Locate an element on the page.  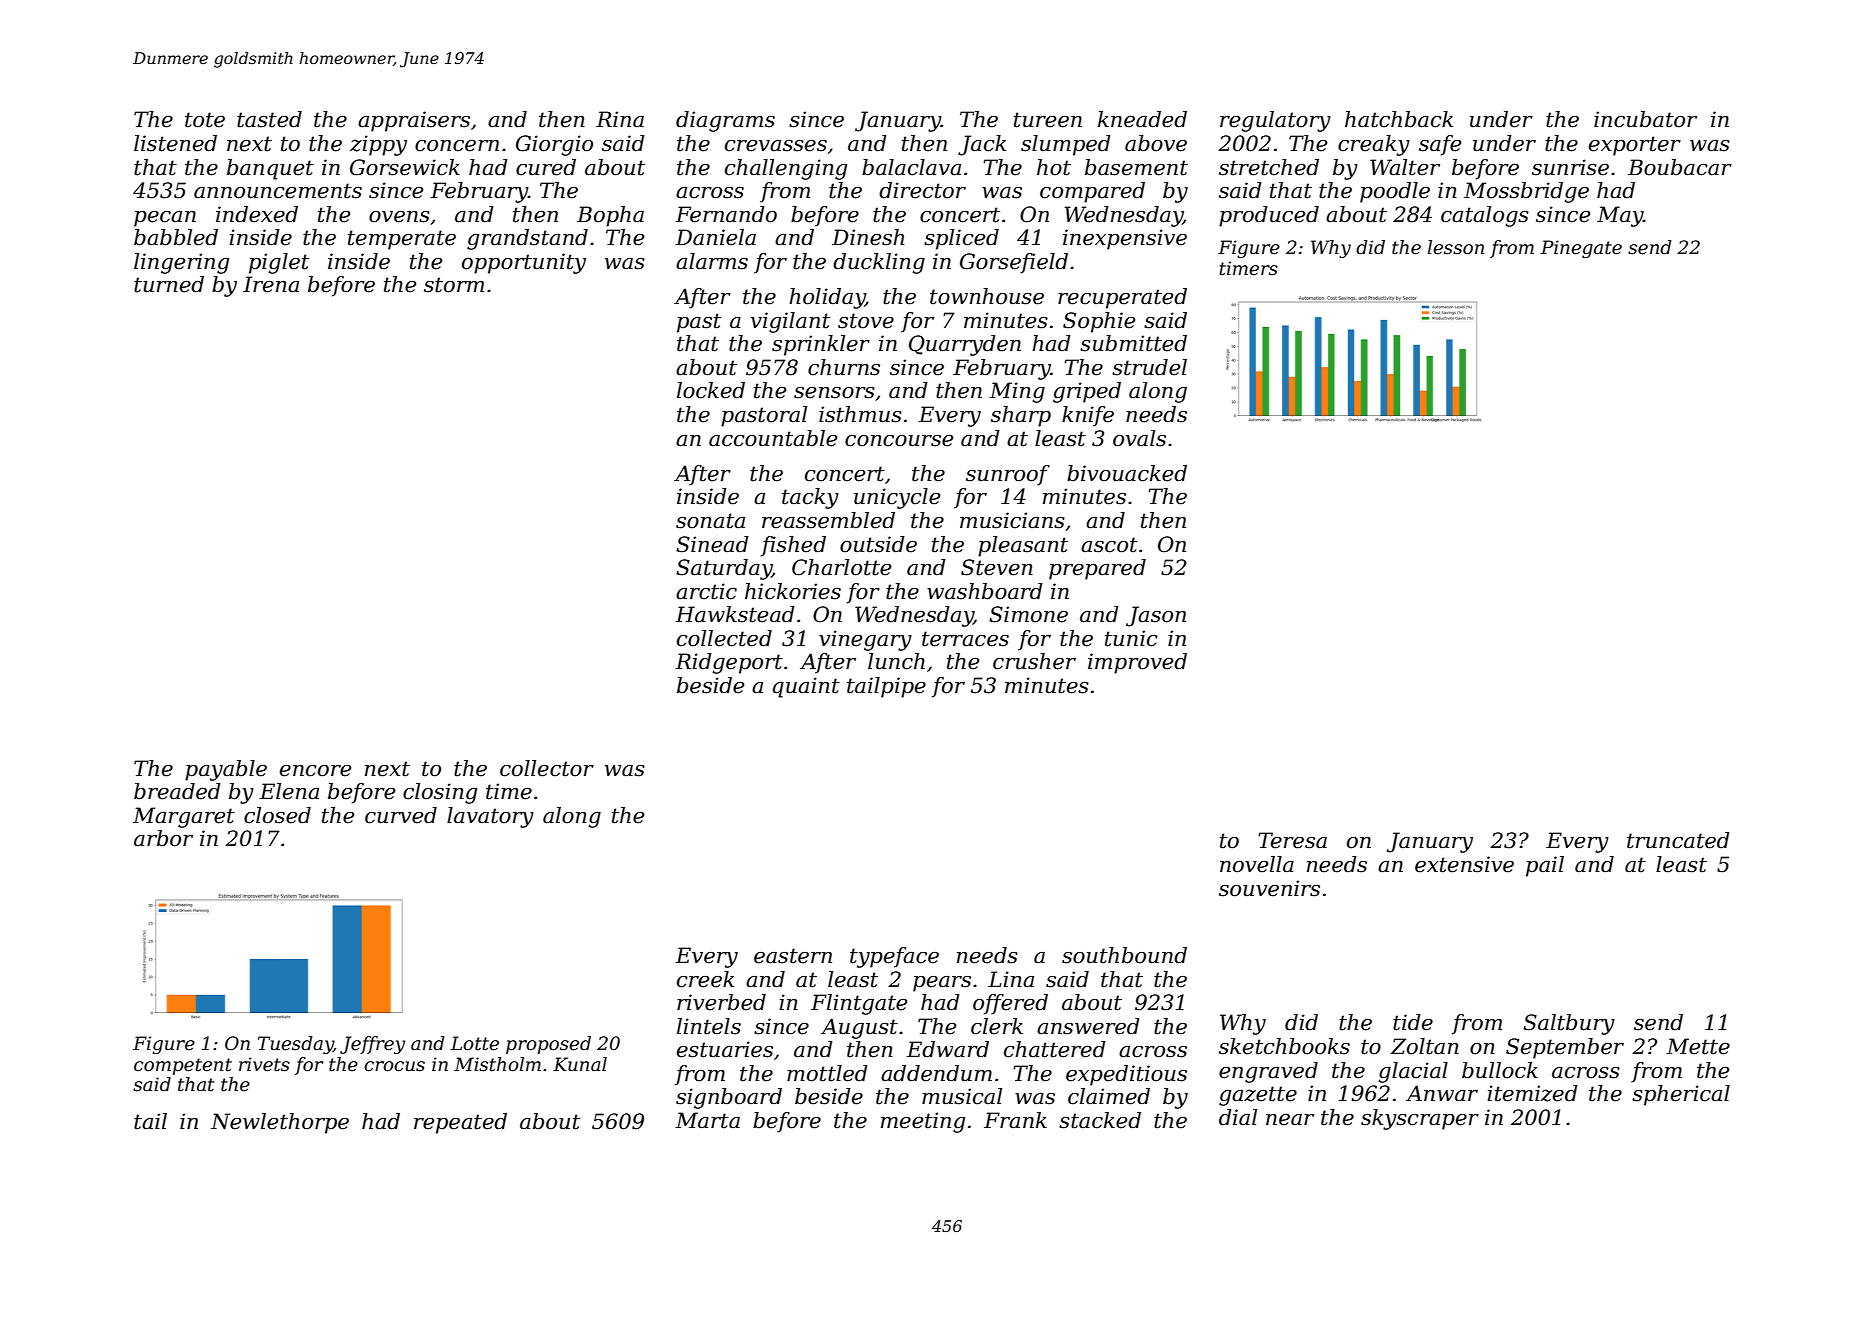
tureen is located at coordinates (1048, 120).
